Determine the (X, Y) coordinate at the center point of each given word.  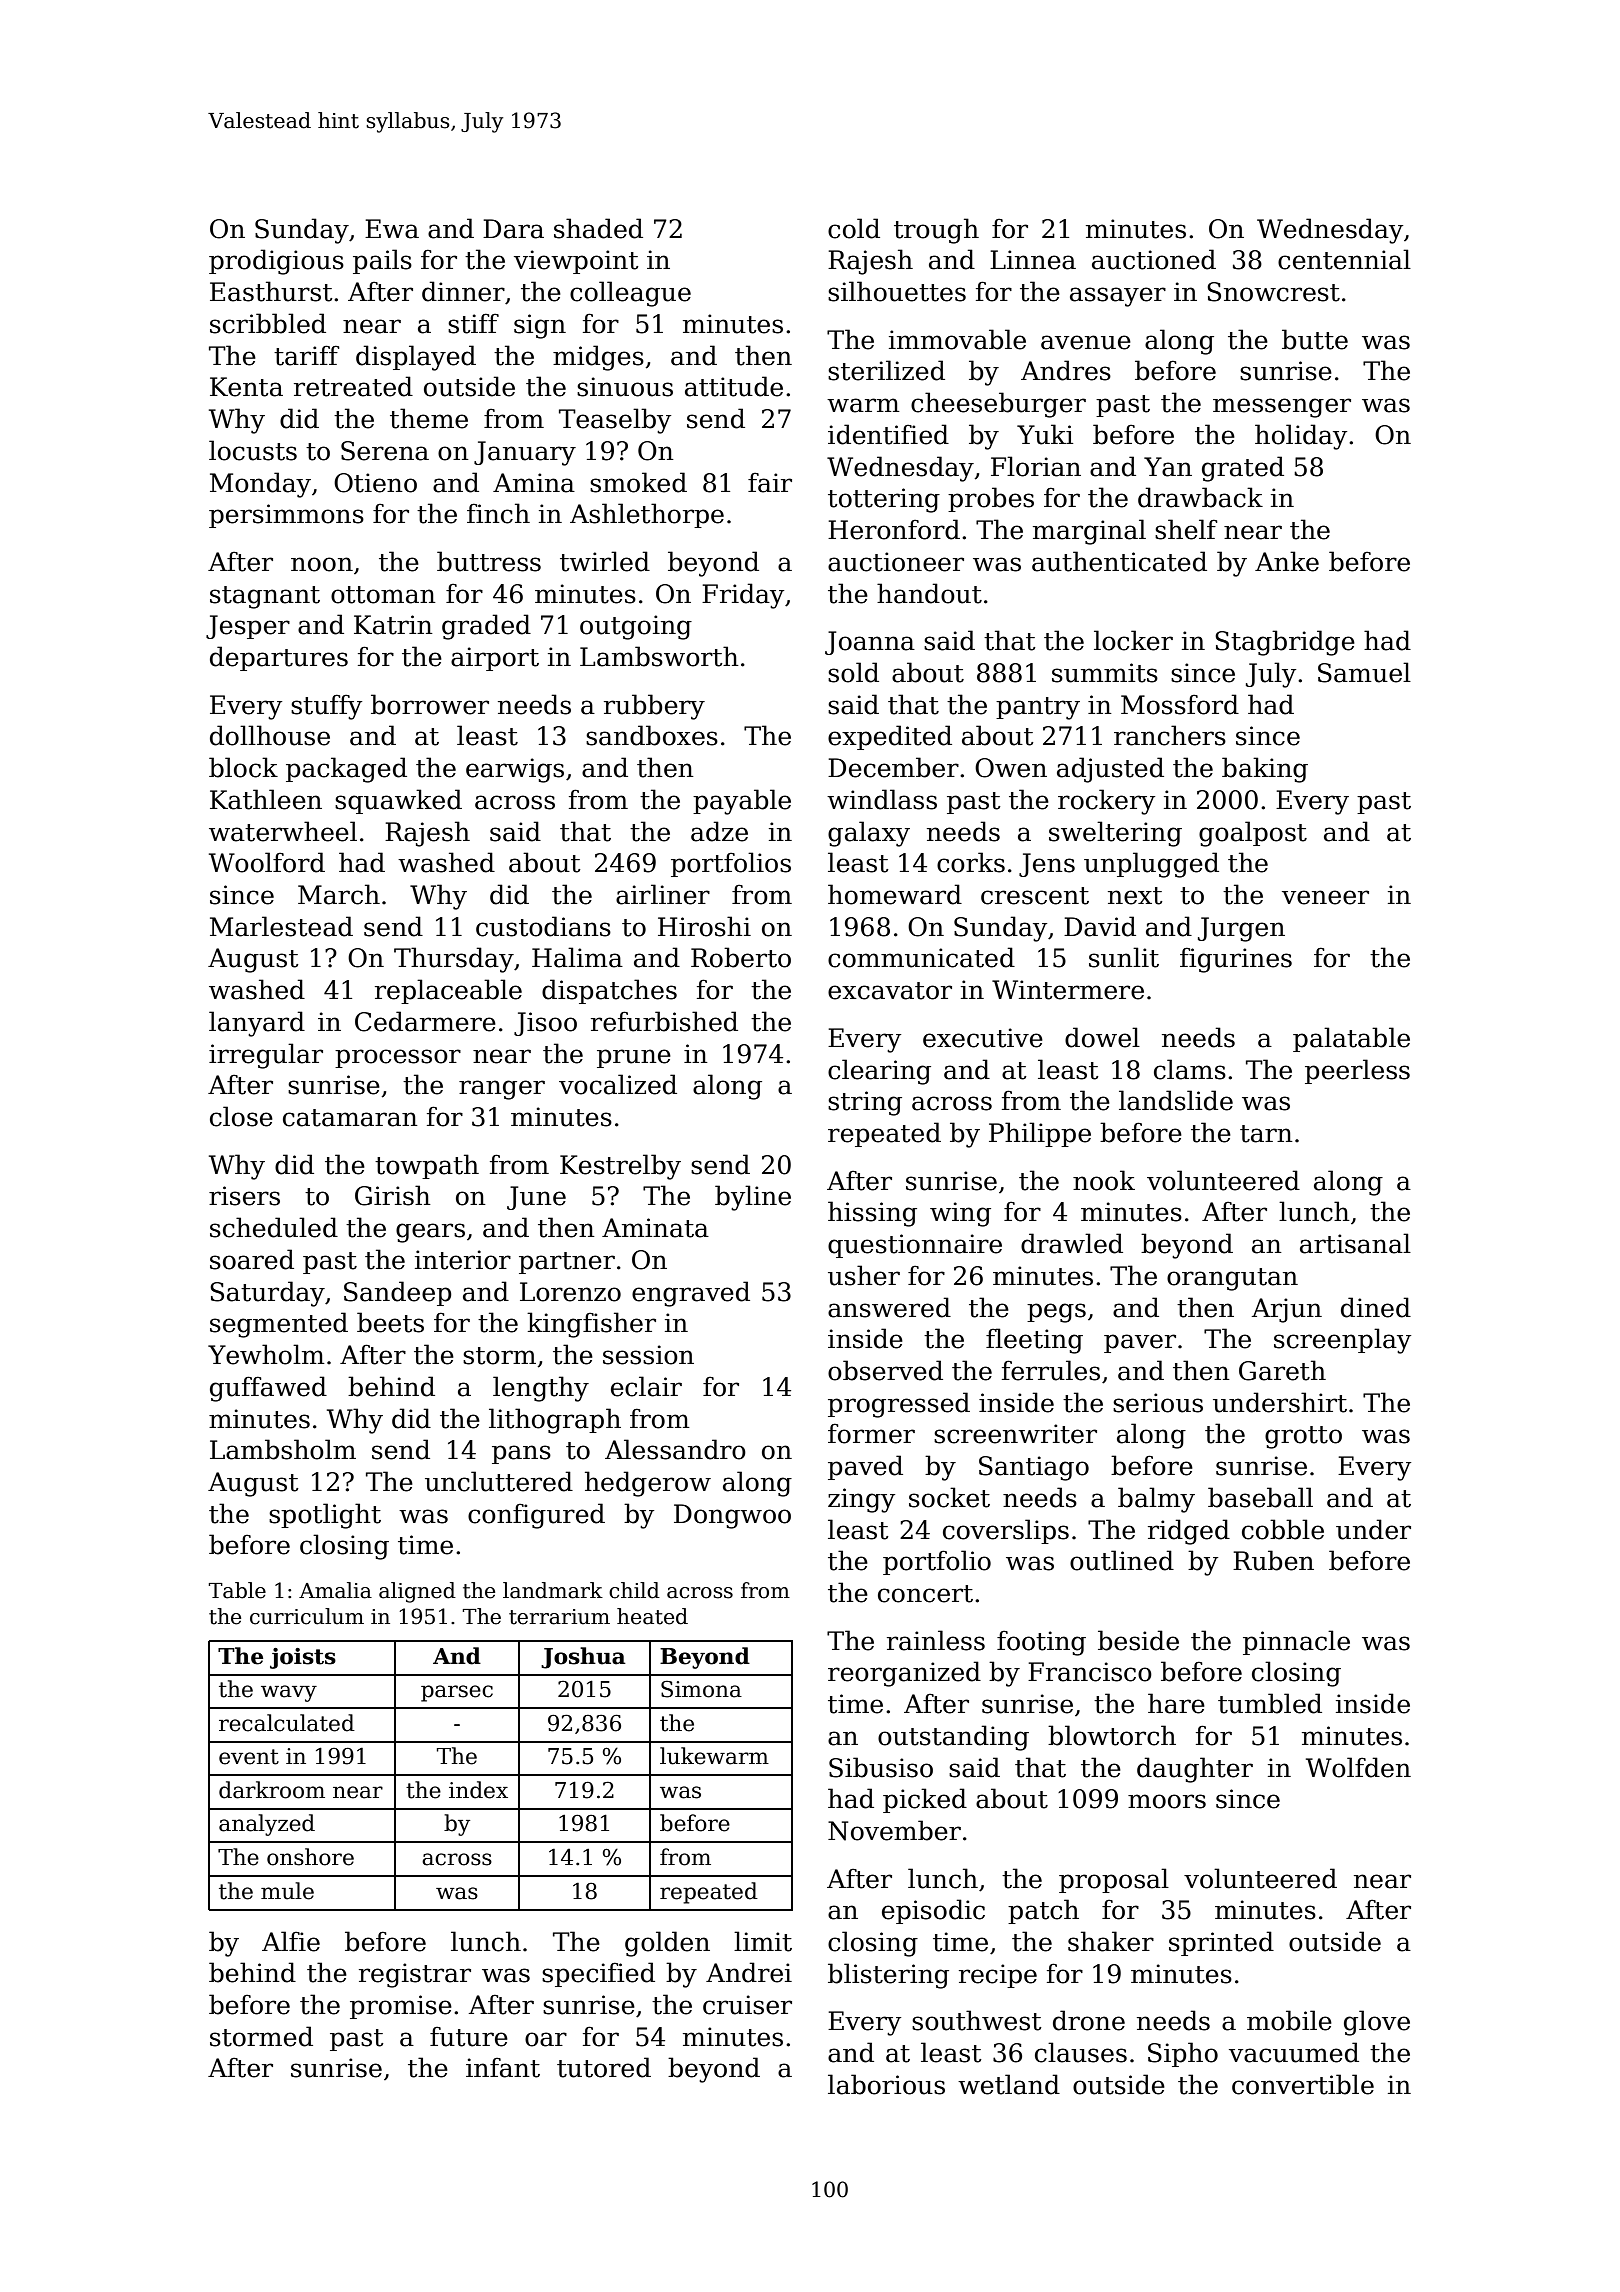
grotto (1303, 1437)
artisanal (1355, 1243)
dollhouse (270, 735)
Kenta (246, 387)
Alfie (291, 1941)
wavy (289, 1693)
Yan (1168, 467)
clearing (879, 1072)
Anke (1287, 561)
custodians (543, 926)
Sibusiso (881, 1767)
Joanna (870, 643)
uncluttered (499, 1481)
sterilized (886, 370)
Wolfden (1358, 1767)
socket (949, 1497)
